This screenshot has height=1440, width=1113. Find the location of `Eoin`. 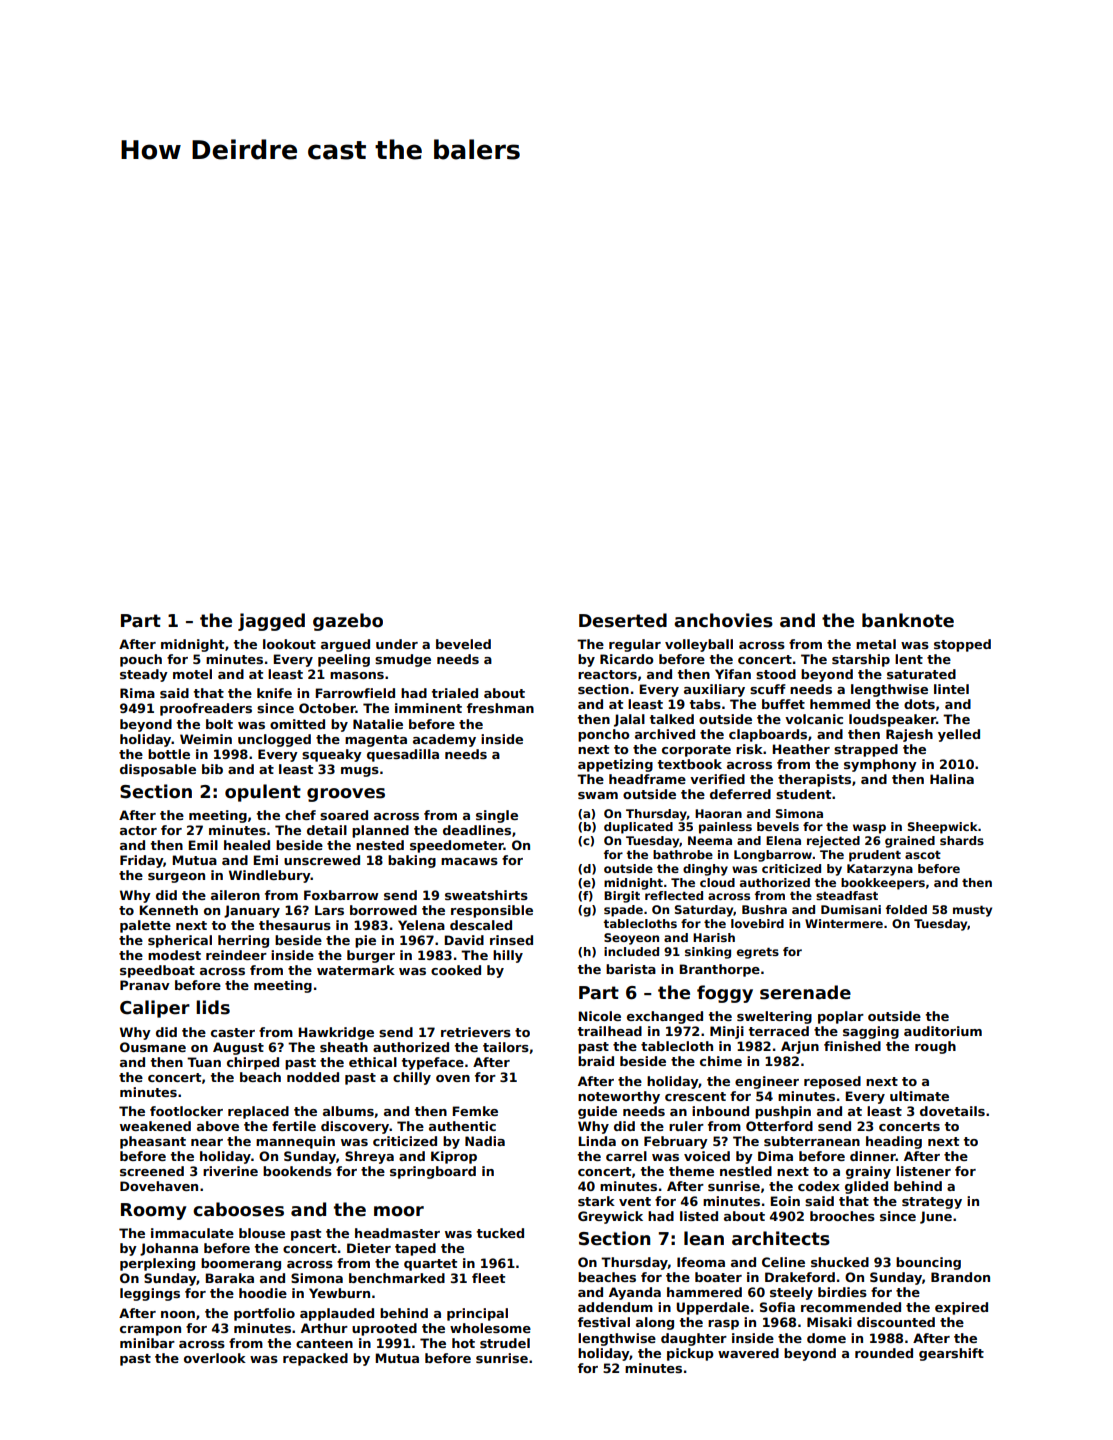

Eoin is located at coordinates (785, 1201).
